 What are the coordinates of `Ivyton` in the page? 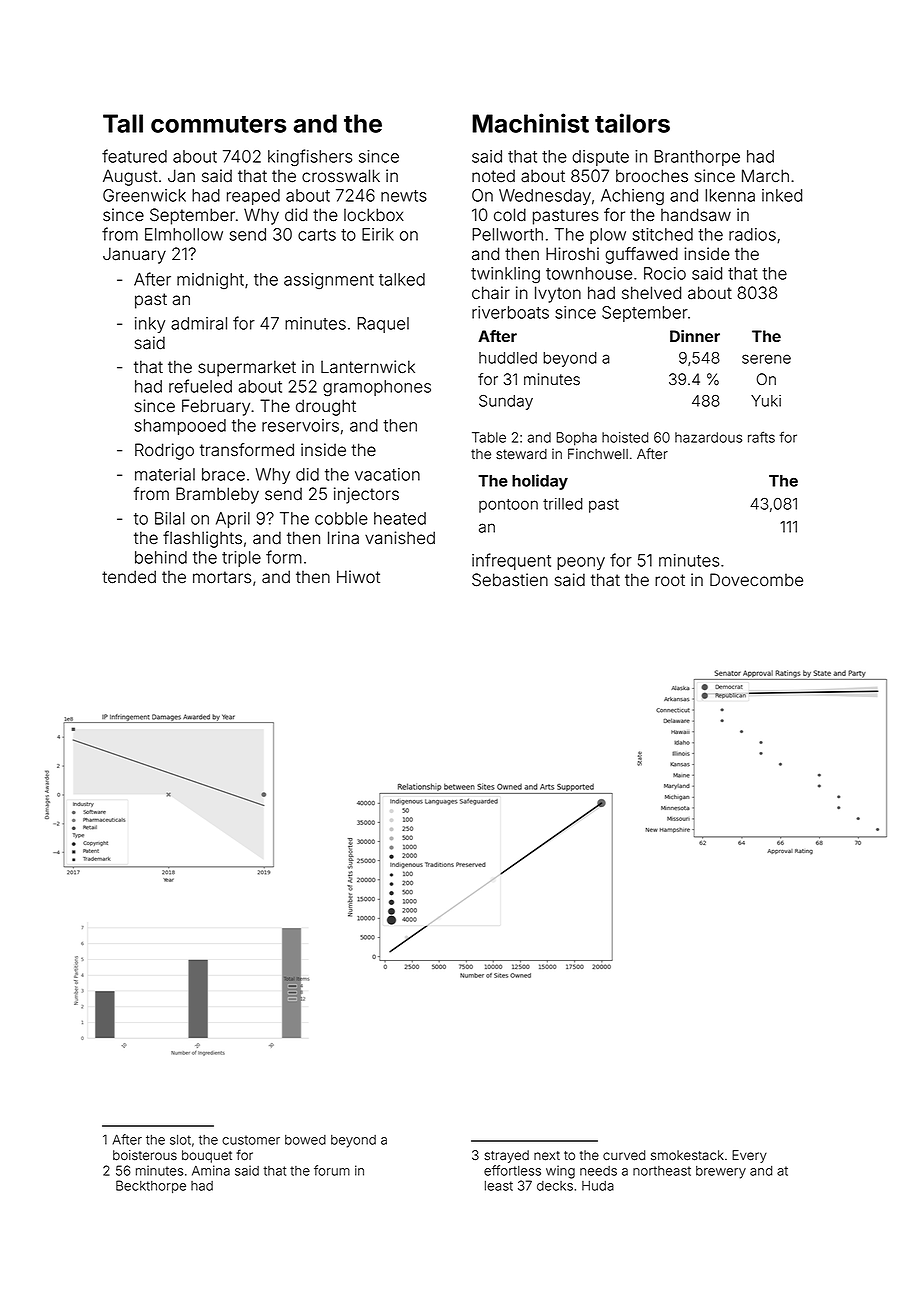 It's located at (558, 294).
